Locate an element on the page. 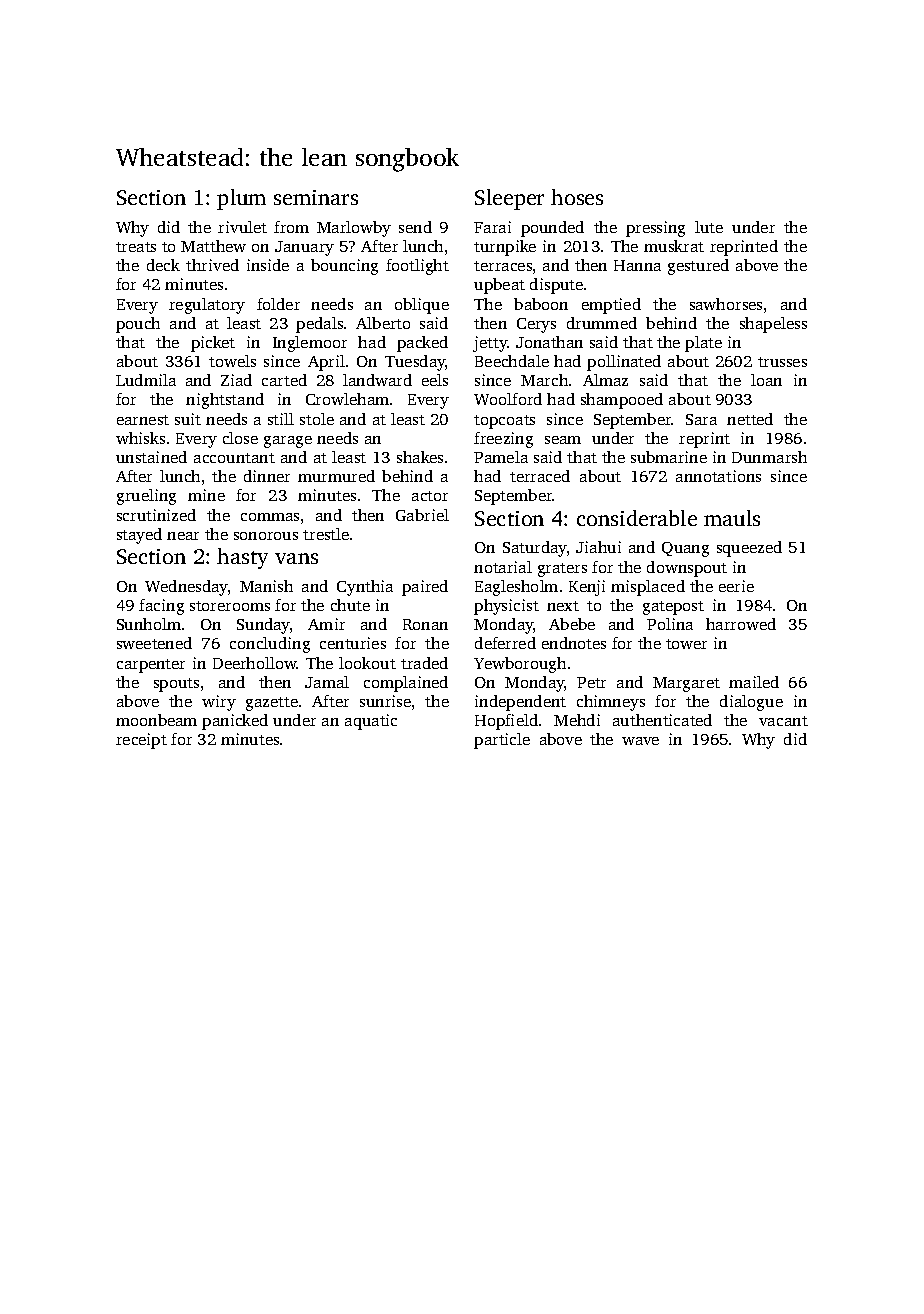 This image has height=1314, width=924. stole is located at coordinates (317, 419).
